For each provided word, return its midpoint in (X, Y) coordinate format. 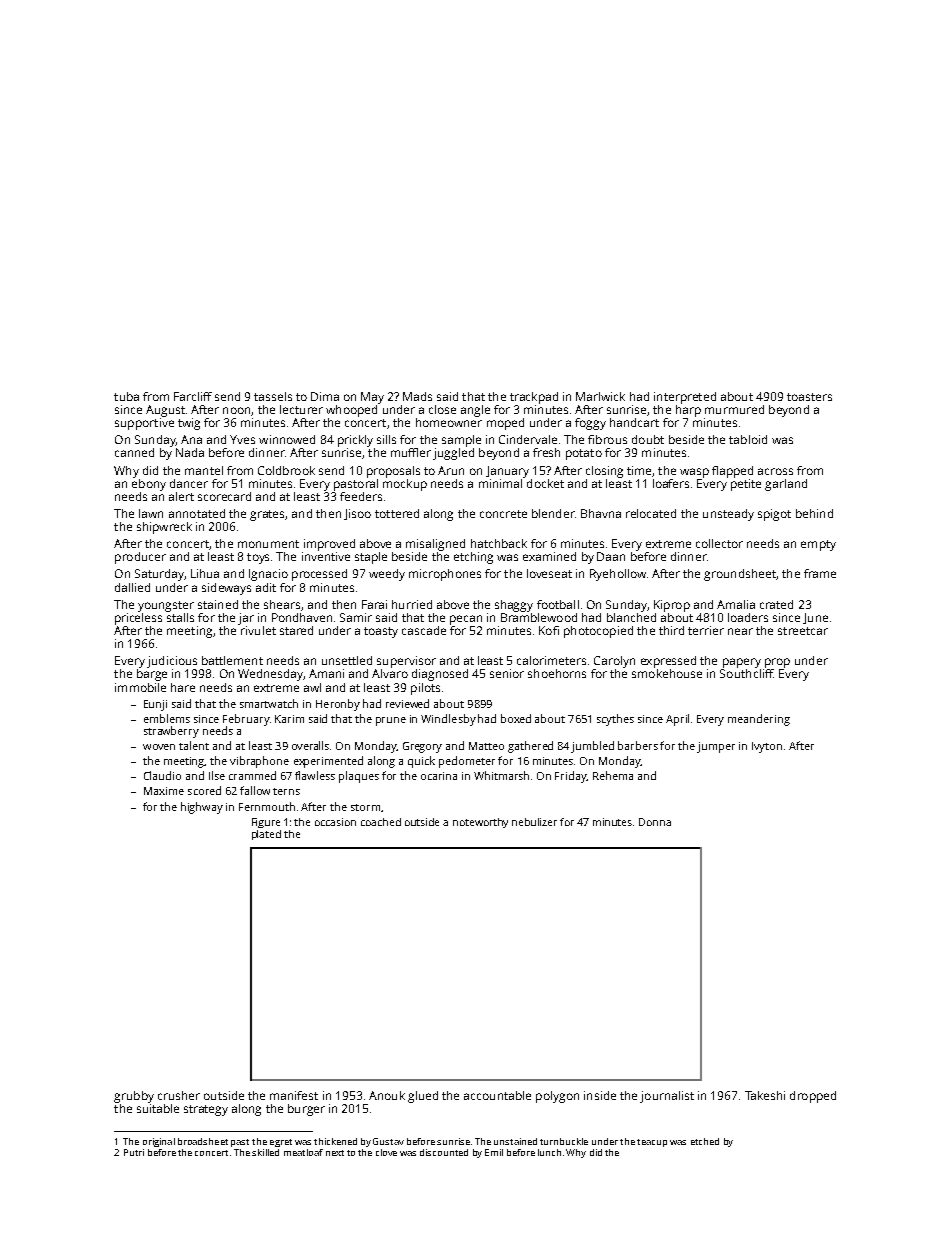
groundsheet (740, 575)
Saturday (159, 575)
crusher (179, 1095)
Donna (655, 822)
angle (475, 411)
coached (381, 822)
